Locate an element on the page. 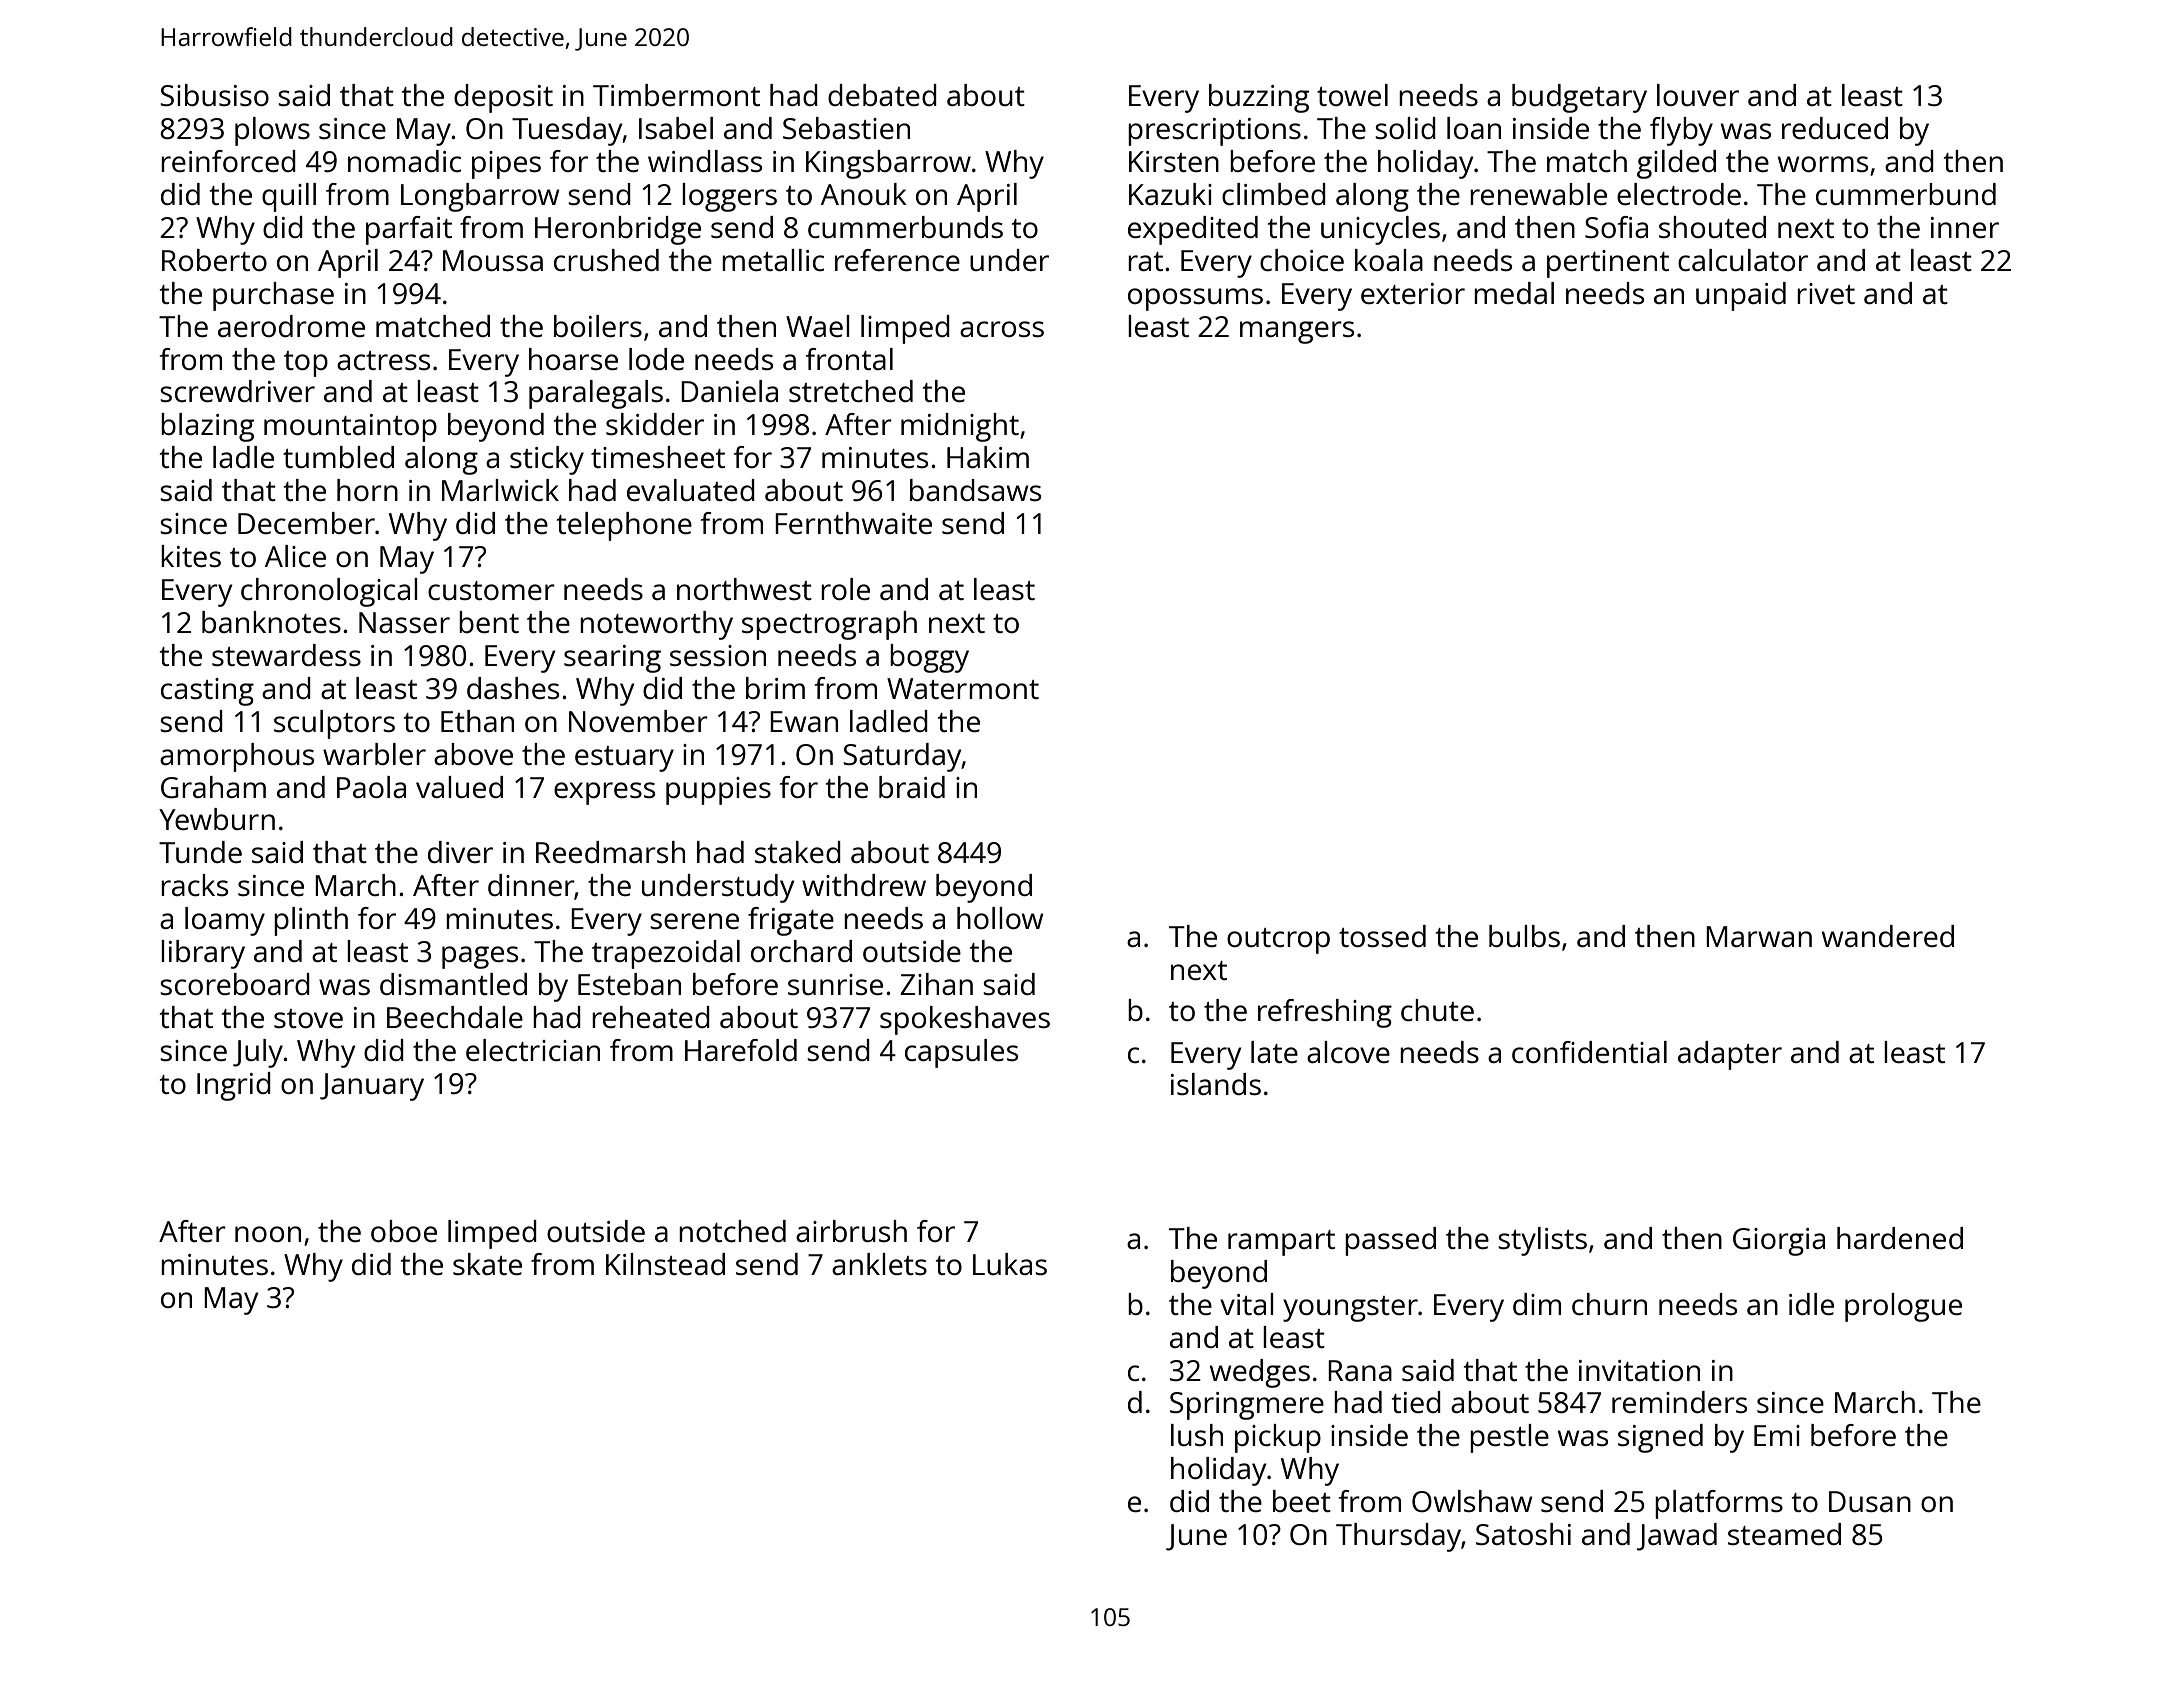  beet is located at coordinates (1302, 1501).
